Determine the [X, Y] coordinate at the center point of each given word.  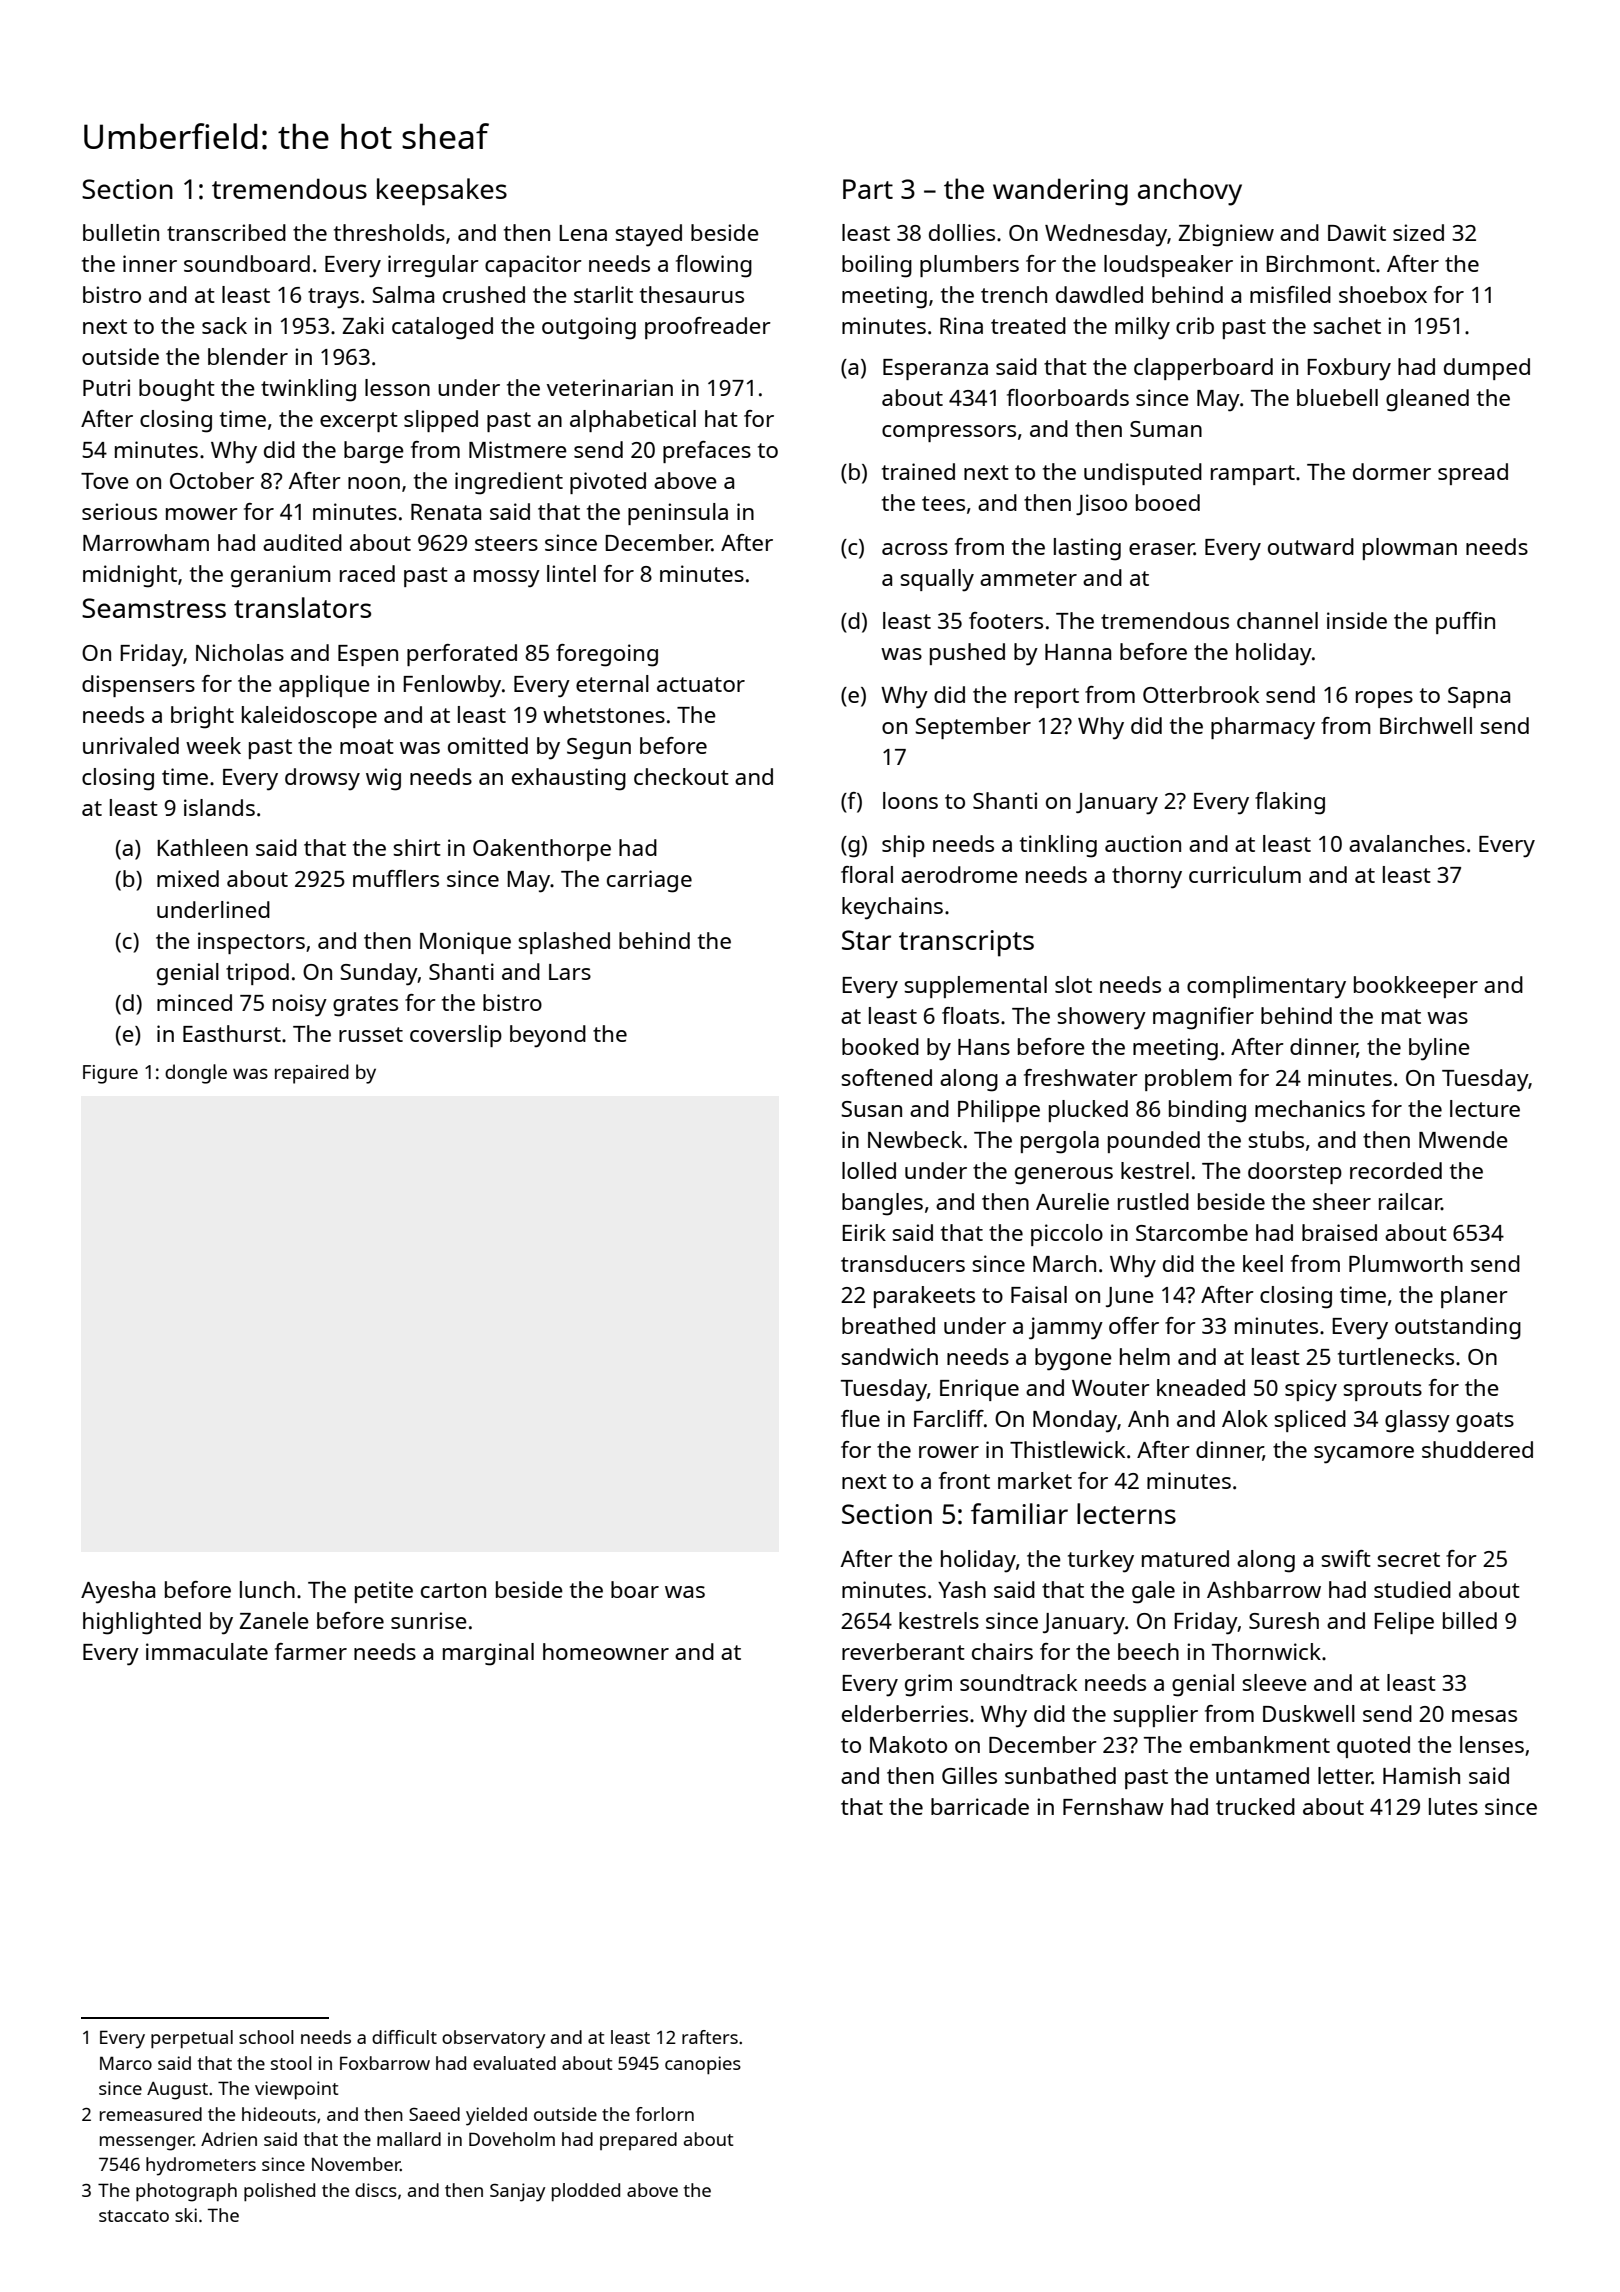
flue [860, 1418]
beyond [548, 1036]
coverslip [456, 1036]
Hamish [1421, 1775]
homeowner [606, 1651]
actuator [701, 684]
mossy [507, 579]
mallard [409, 2139]
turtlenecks [1396, 1356]
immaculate [207, 1651]
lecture [1485, 1108]
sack [224, 325]
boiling [877, 266]
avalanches [1407, 843]
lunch [267, 1589]
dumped [1487, 369]
